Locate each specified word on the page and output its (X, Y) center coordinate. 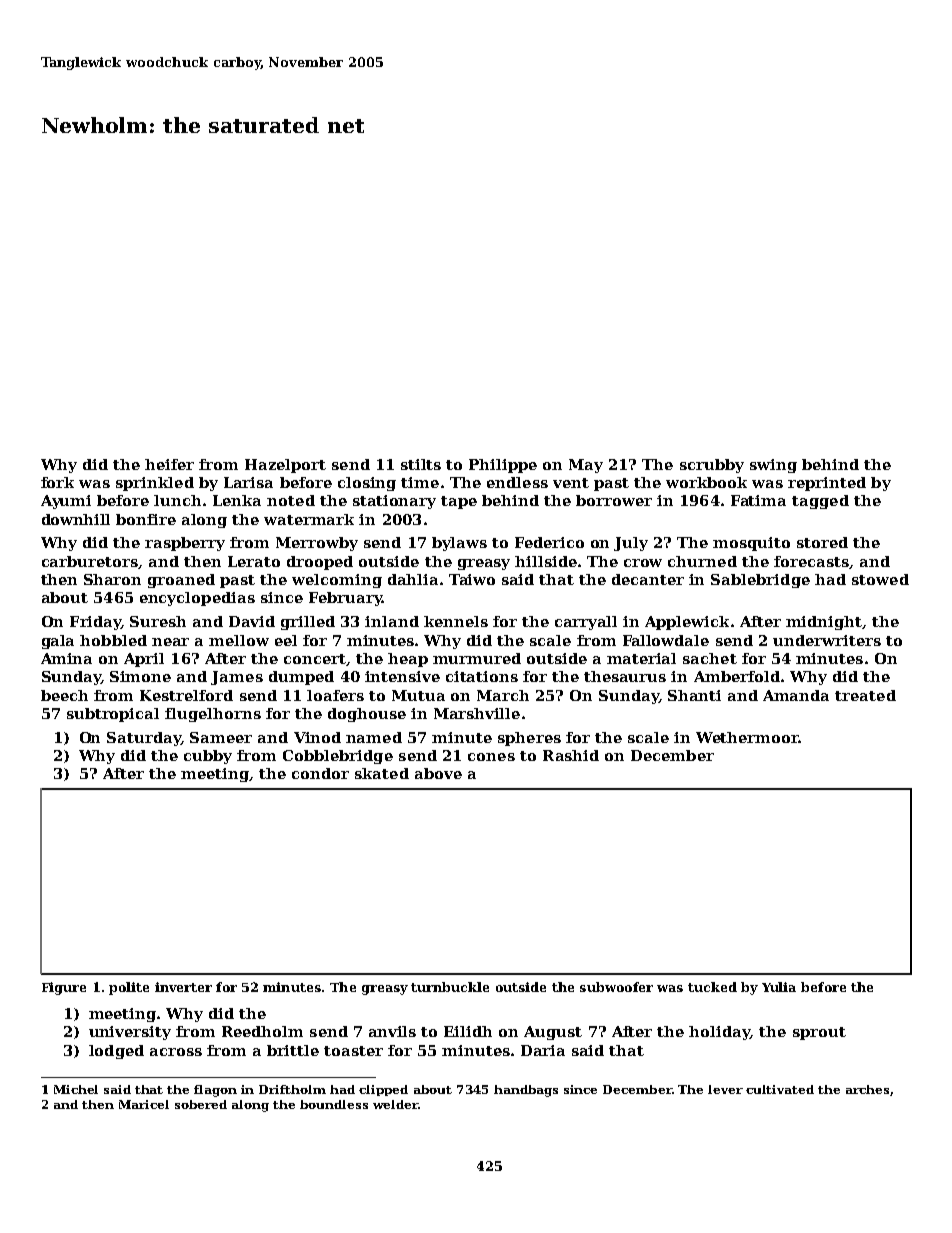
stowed (880, 579)
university (130, 1033)
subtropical (113, 715)
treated (865, 695)
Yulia (779, 987)
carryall (586, 623)
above (438, 773)
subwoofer (616, 987)
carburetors (90, 561)
